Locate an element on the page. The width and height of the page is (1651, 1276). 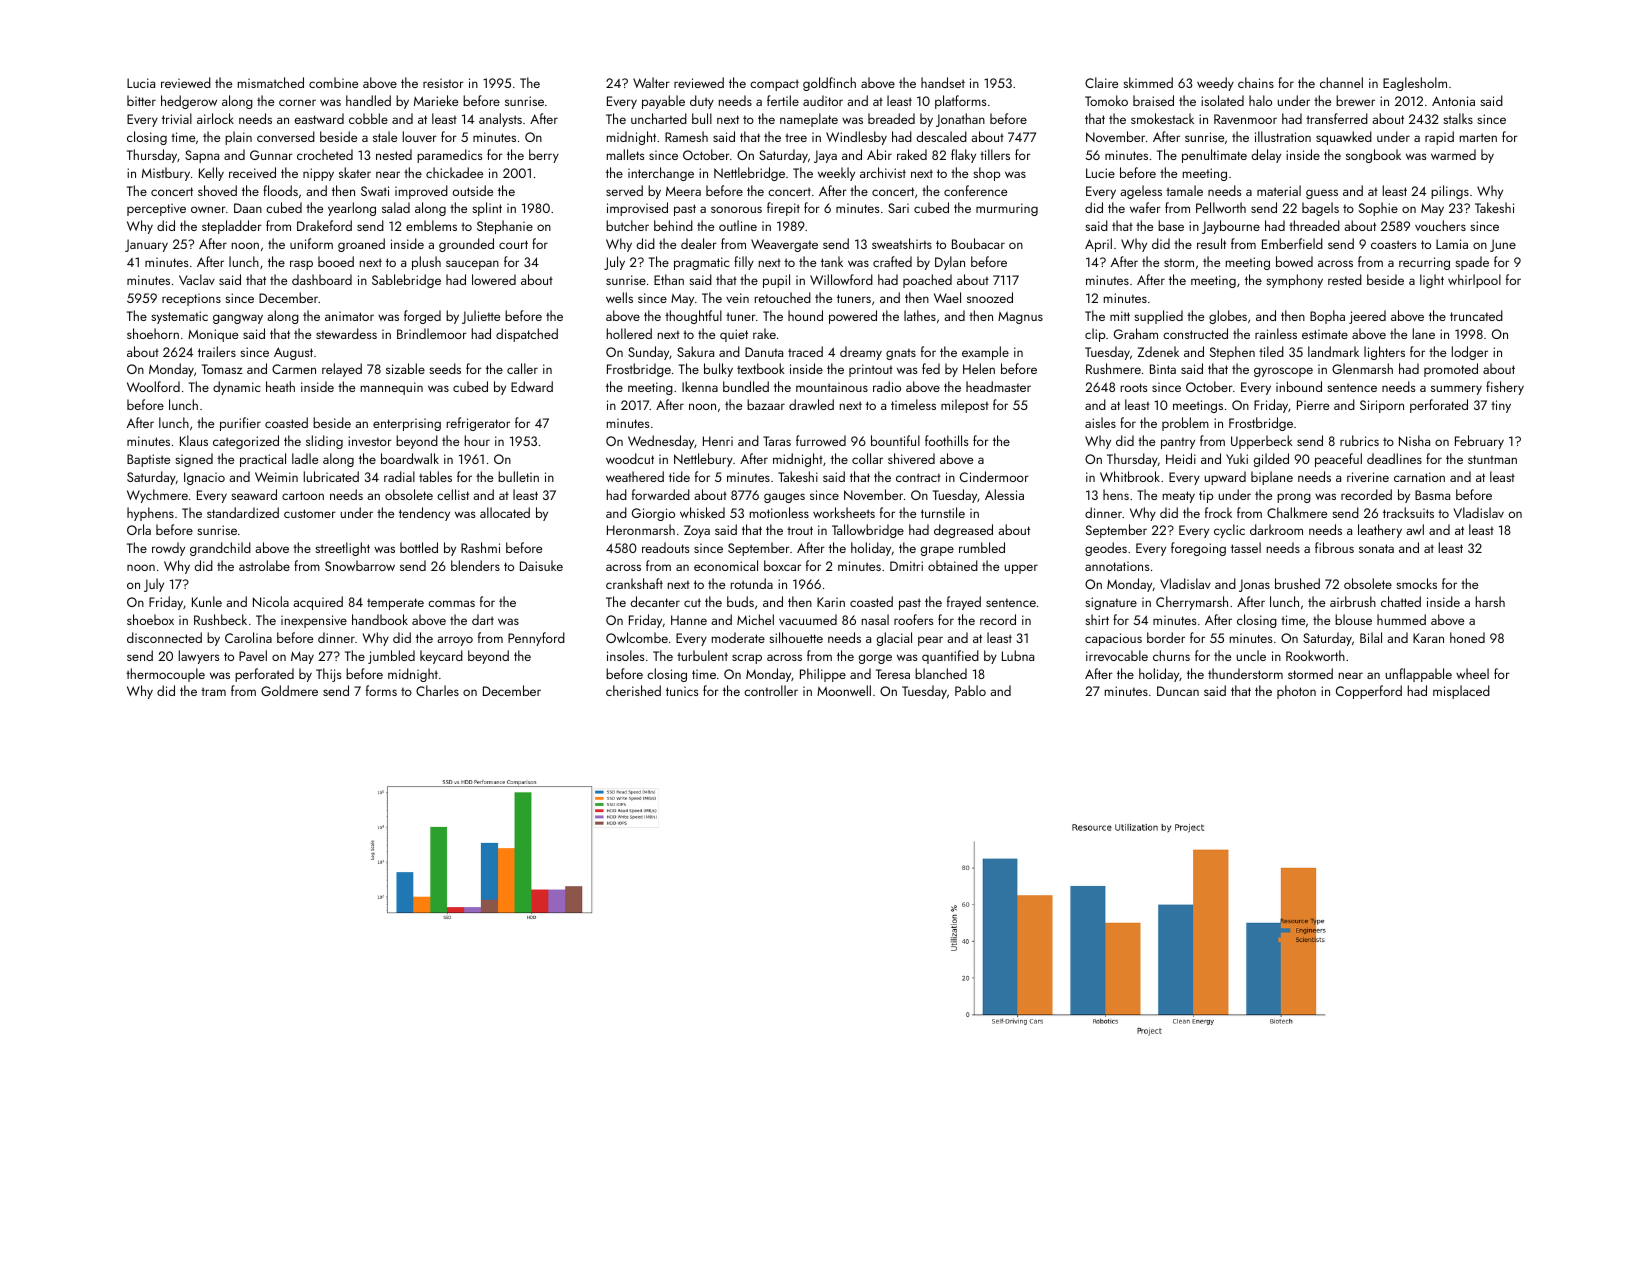
tiny is located at coordinates (1501, 406).
